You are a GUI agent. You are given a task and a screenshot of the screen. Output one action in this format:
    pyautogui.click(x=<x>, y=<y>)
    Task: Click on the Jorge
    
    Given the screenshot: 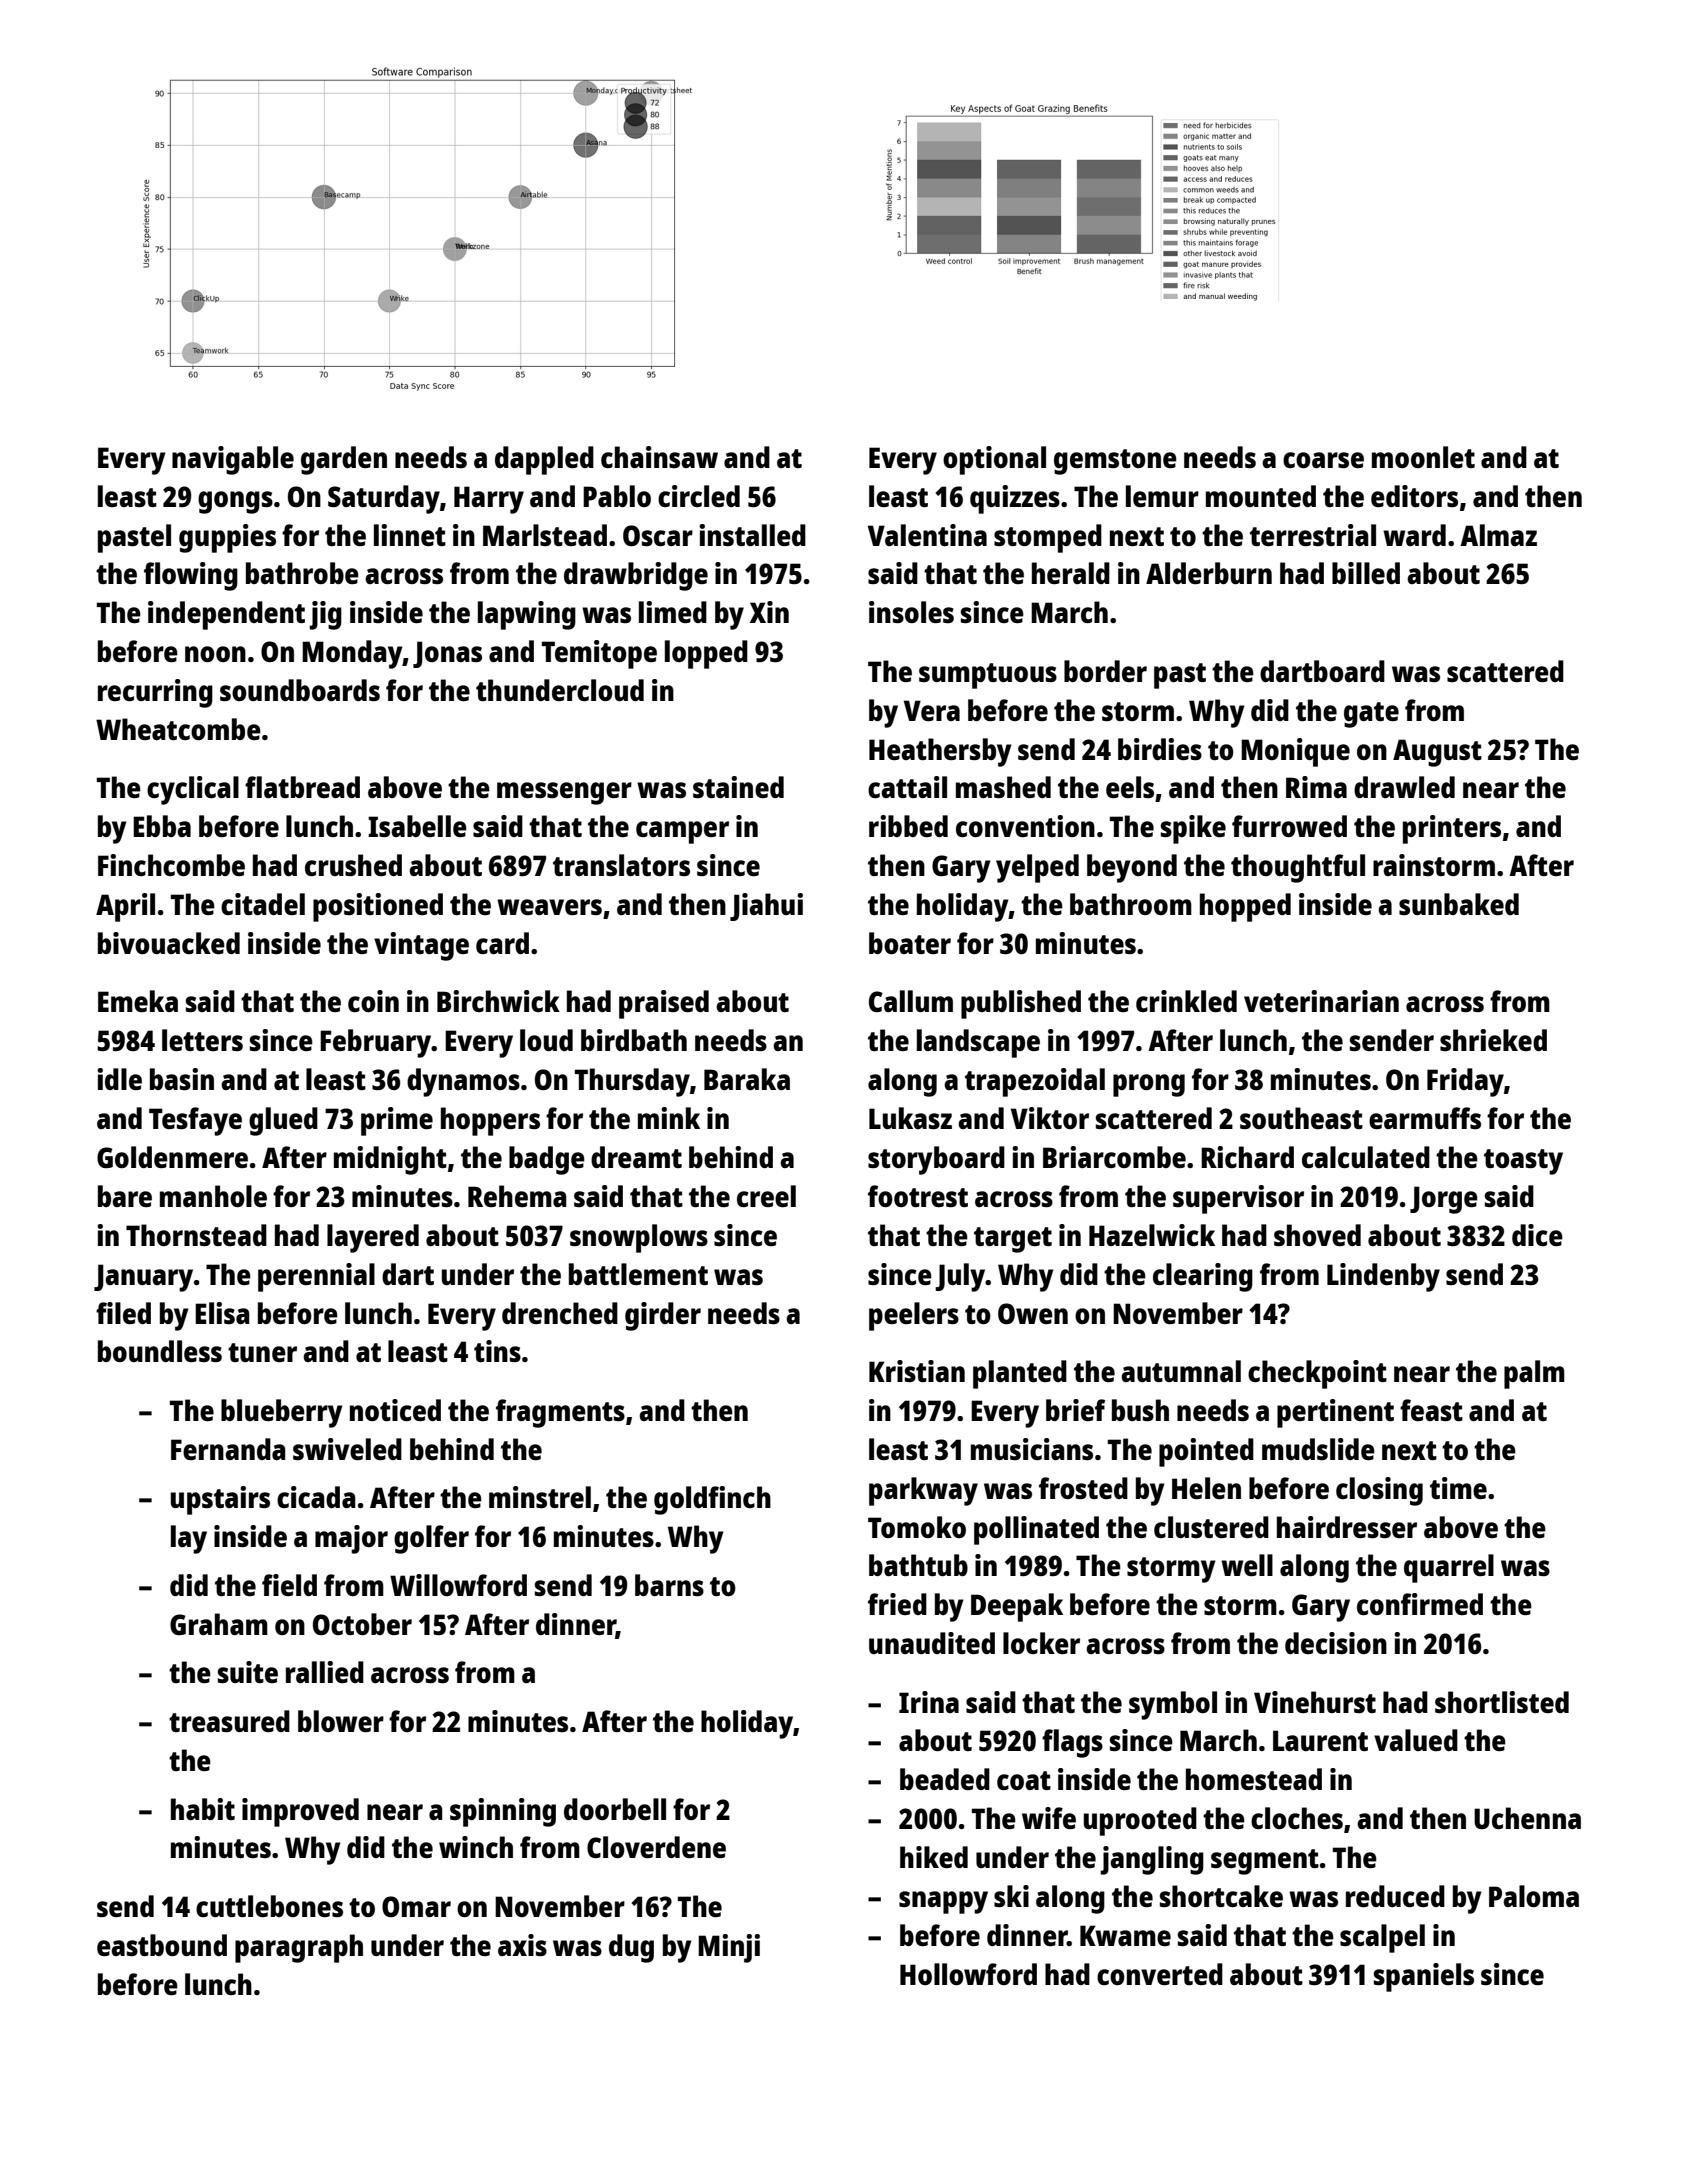 What is the action you would take?
    pyautogui.click(x=1444, y=1200)
